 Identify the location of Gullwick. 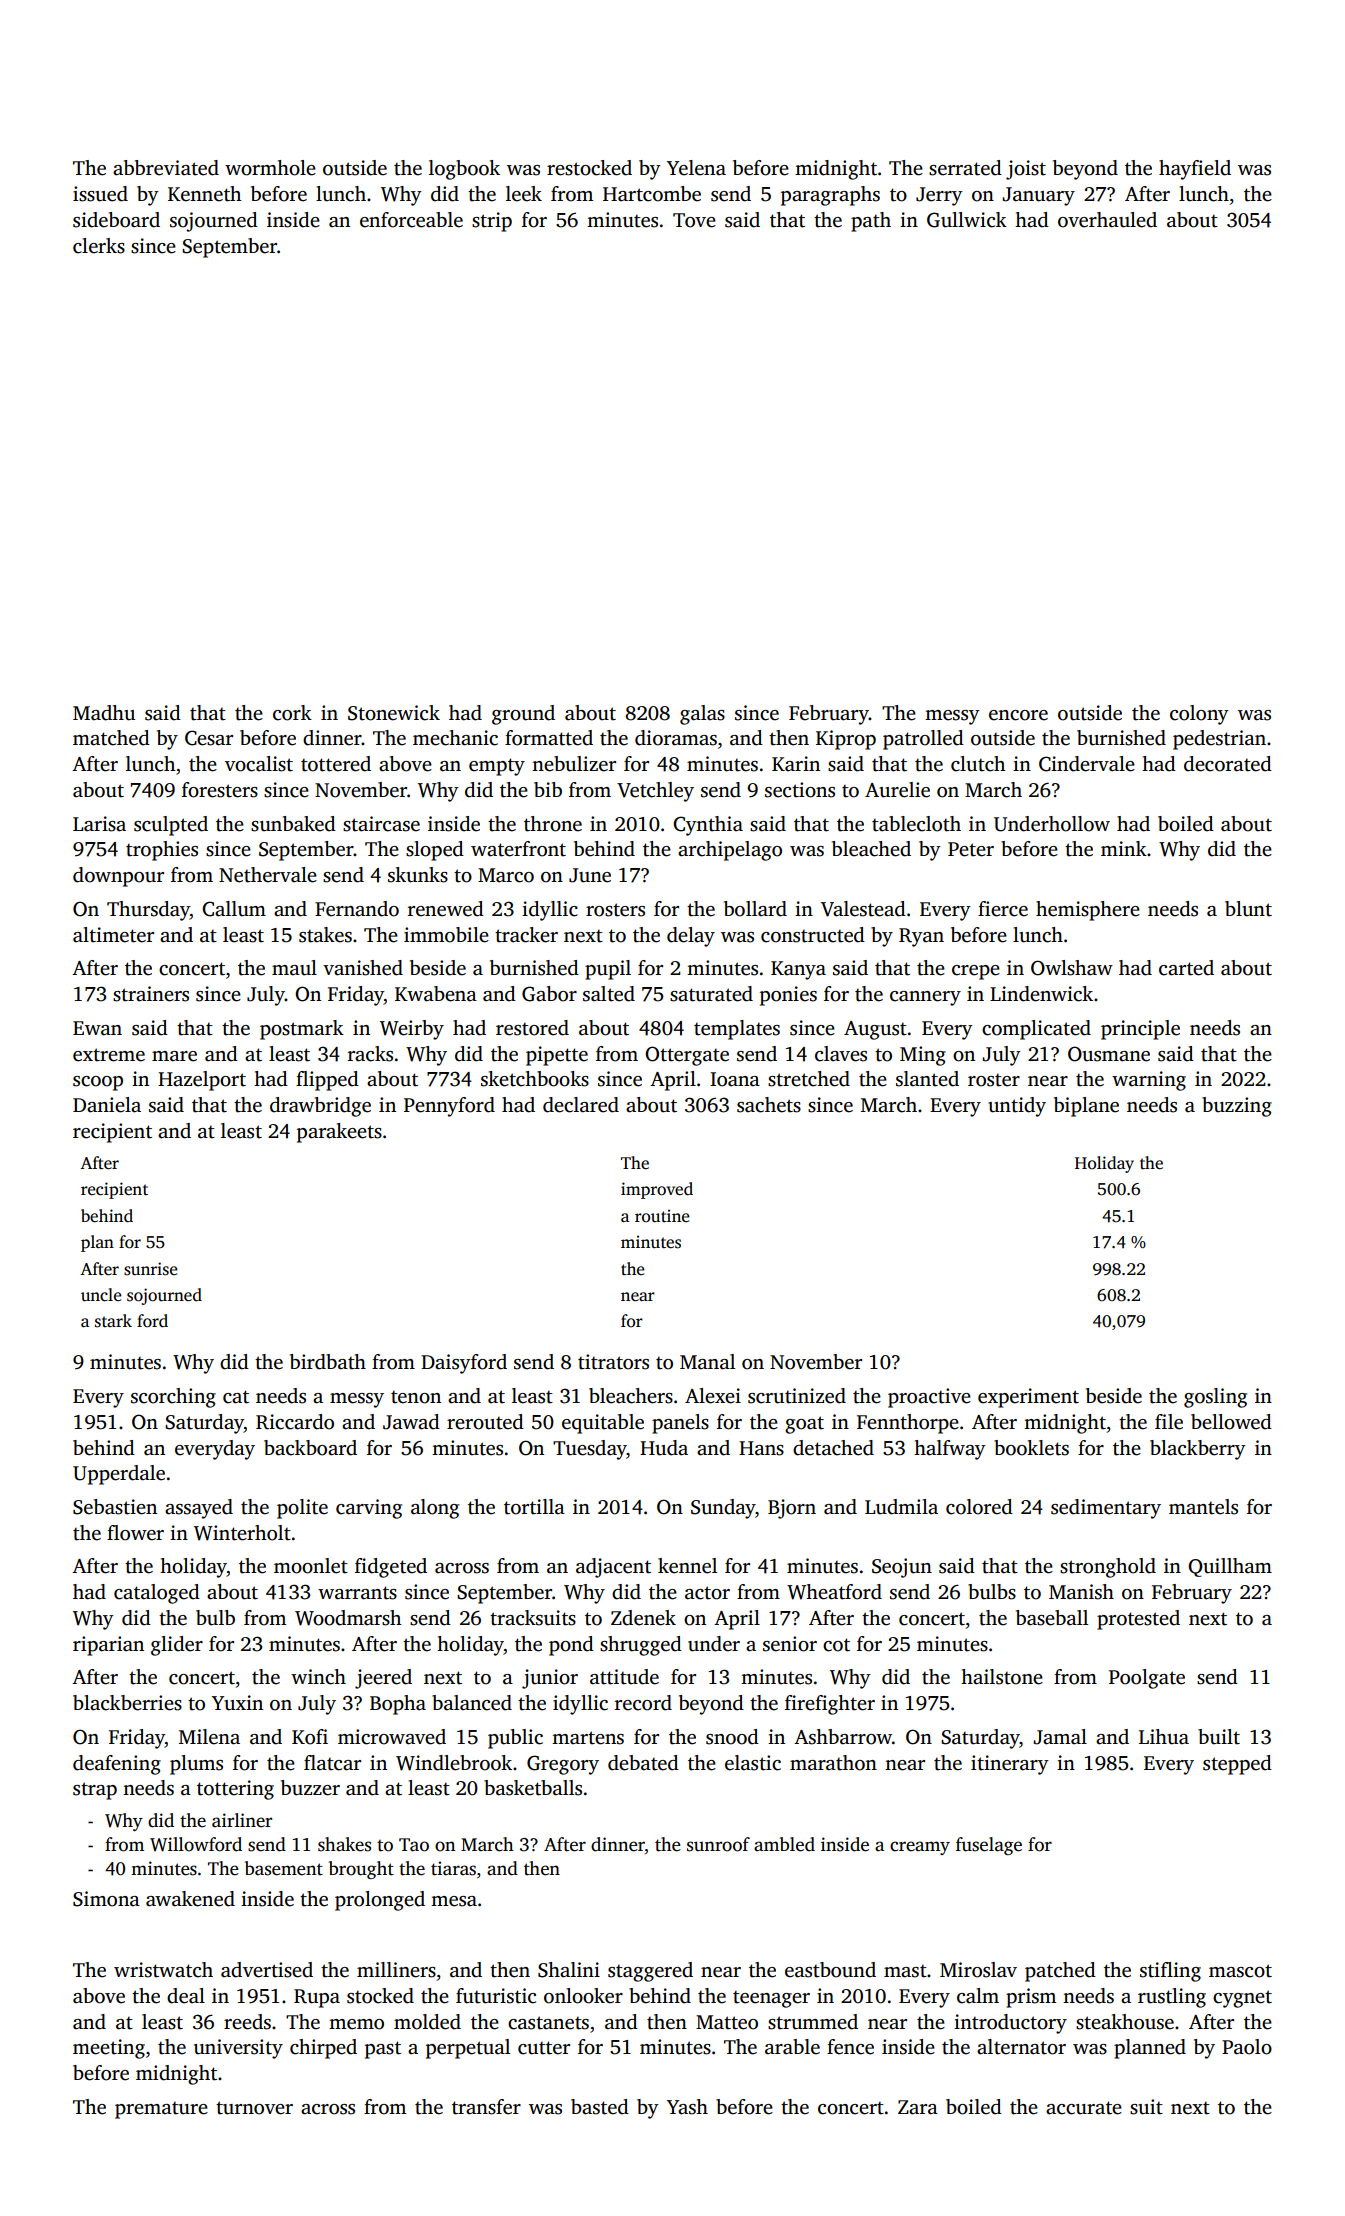
(967, 220).
